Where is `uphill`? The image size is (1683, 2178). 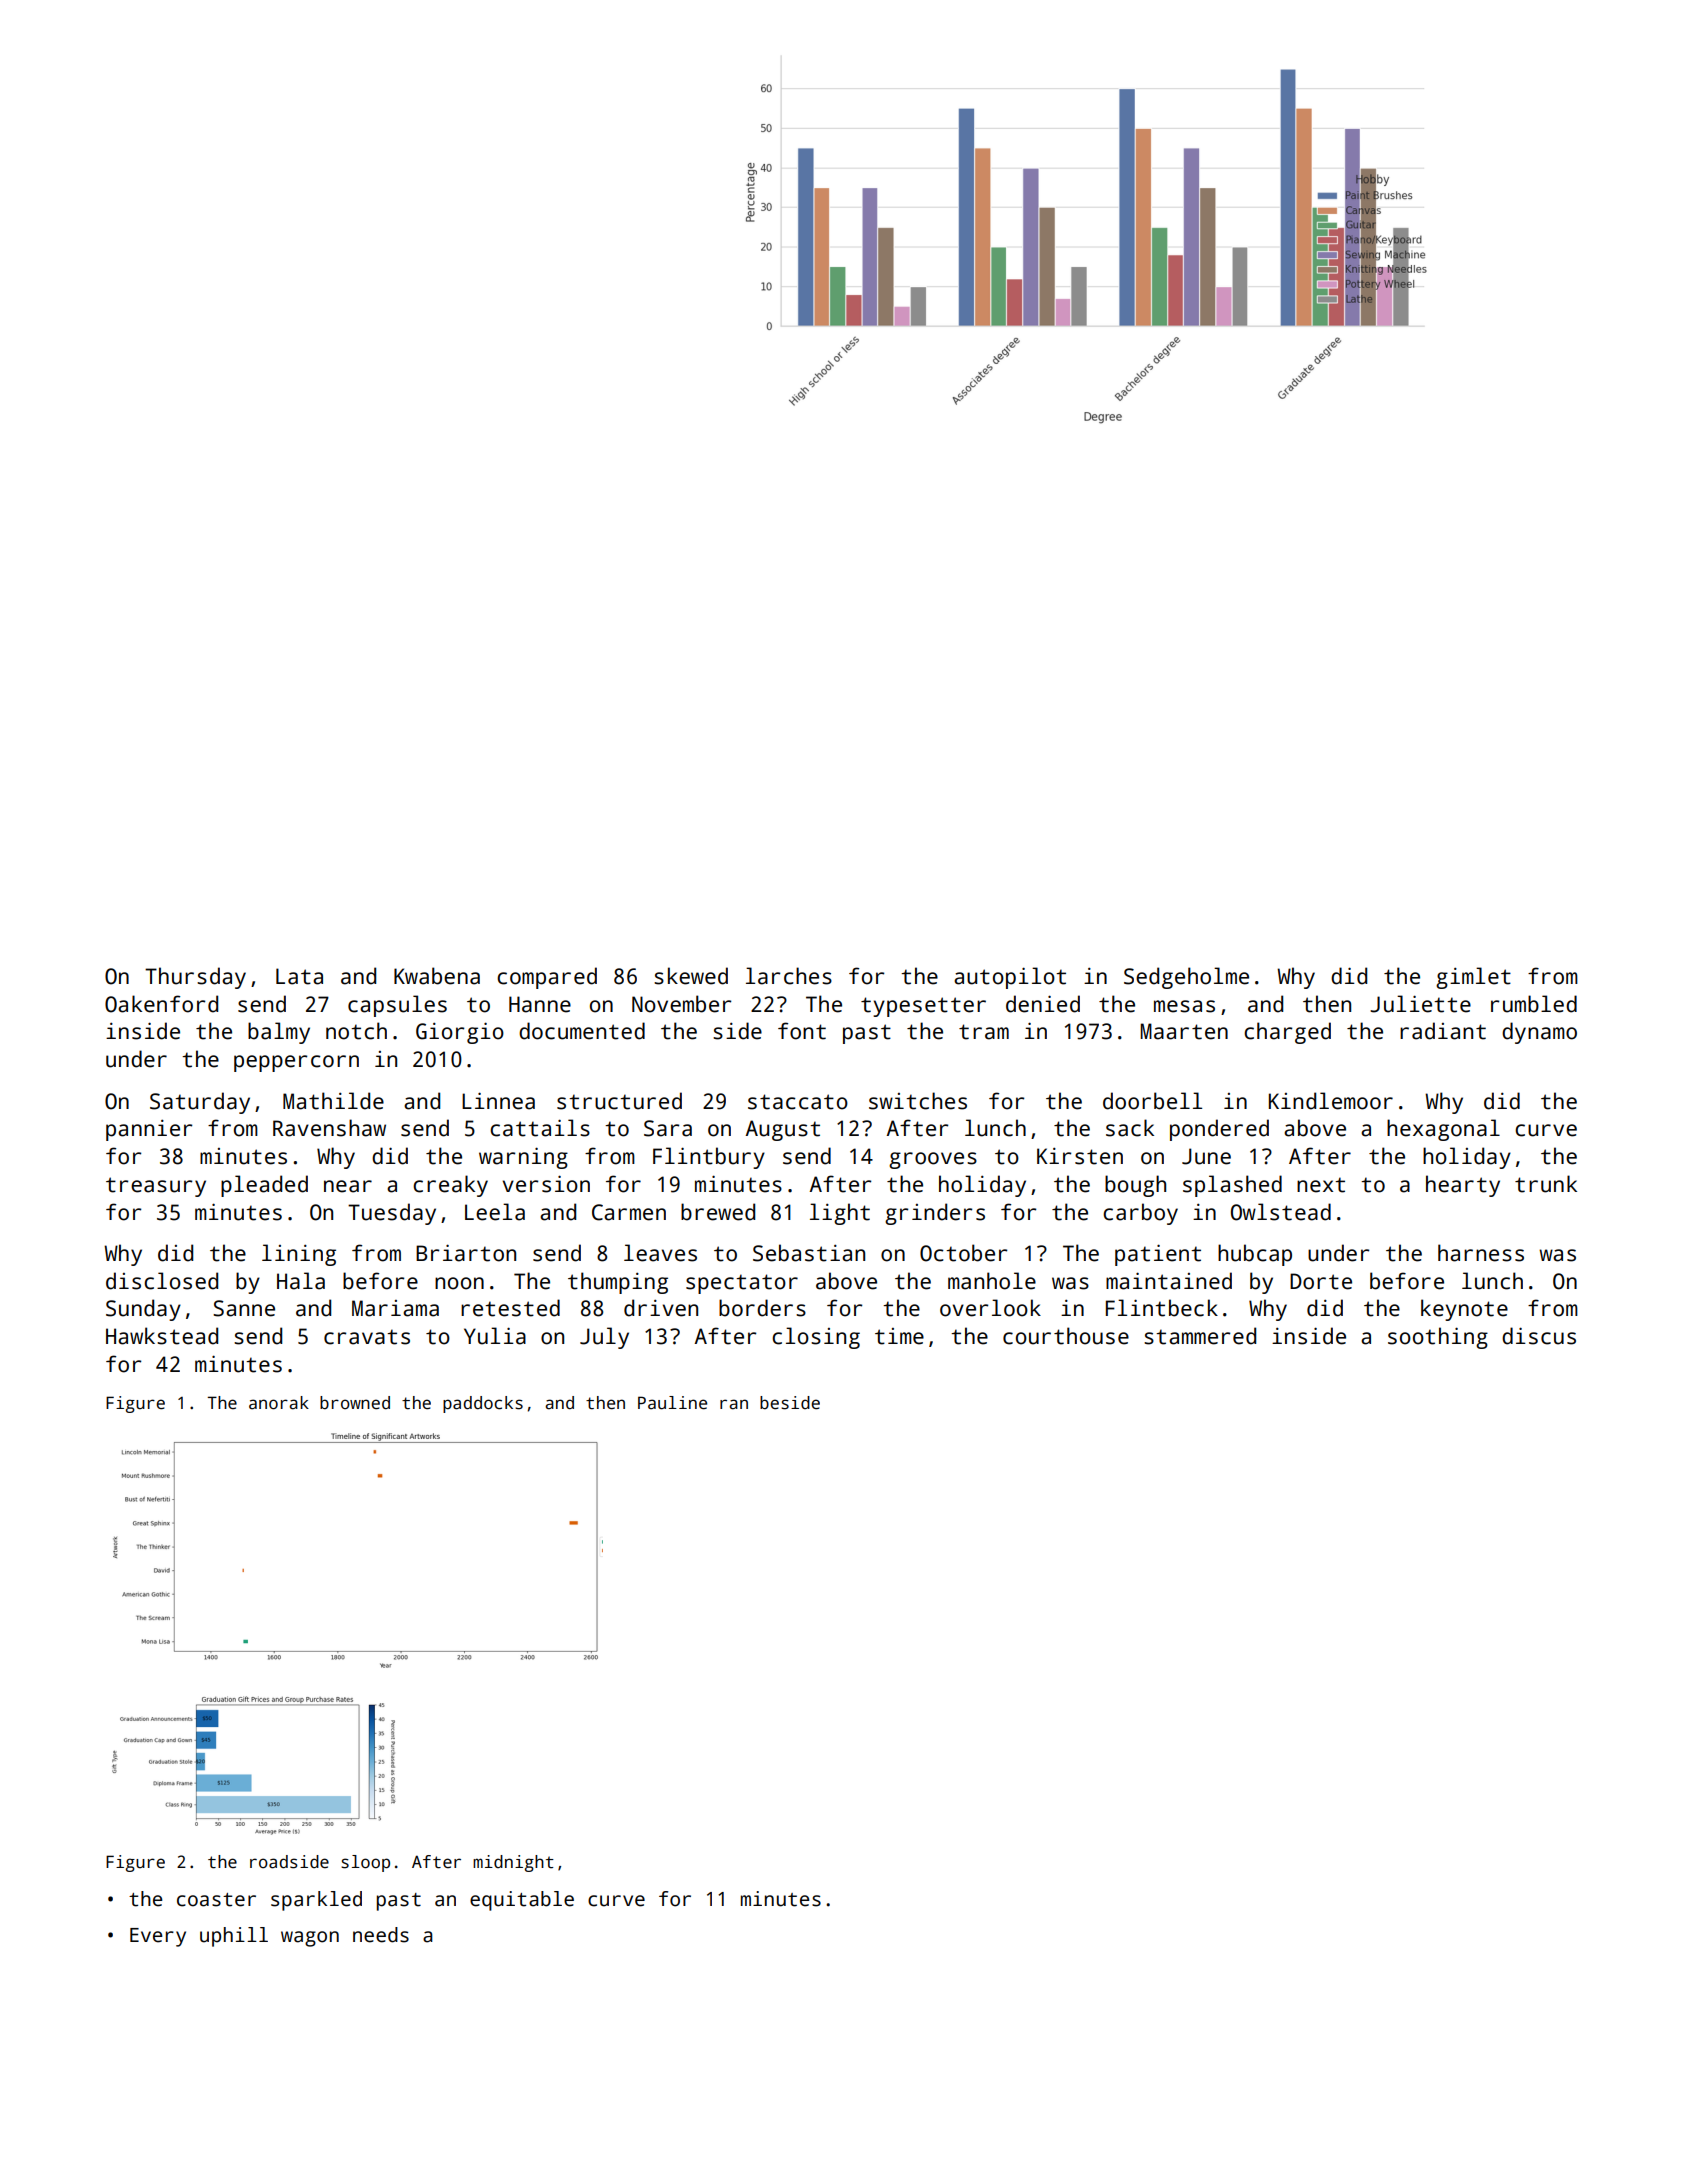
uphill is located at coordinates (234, 1937).
